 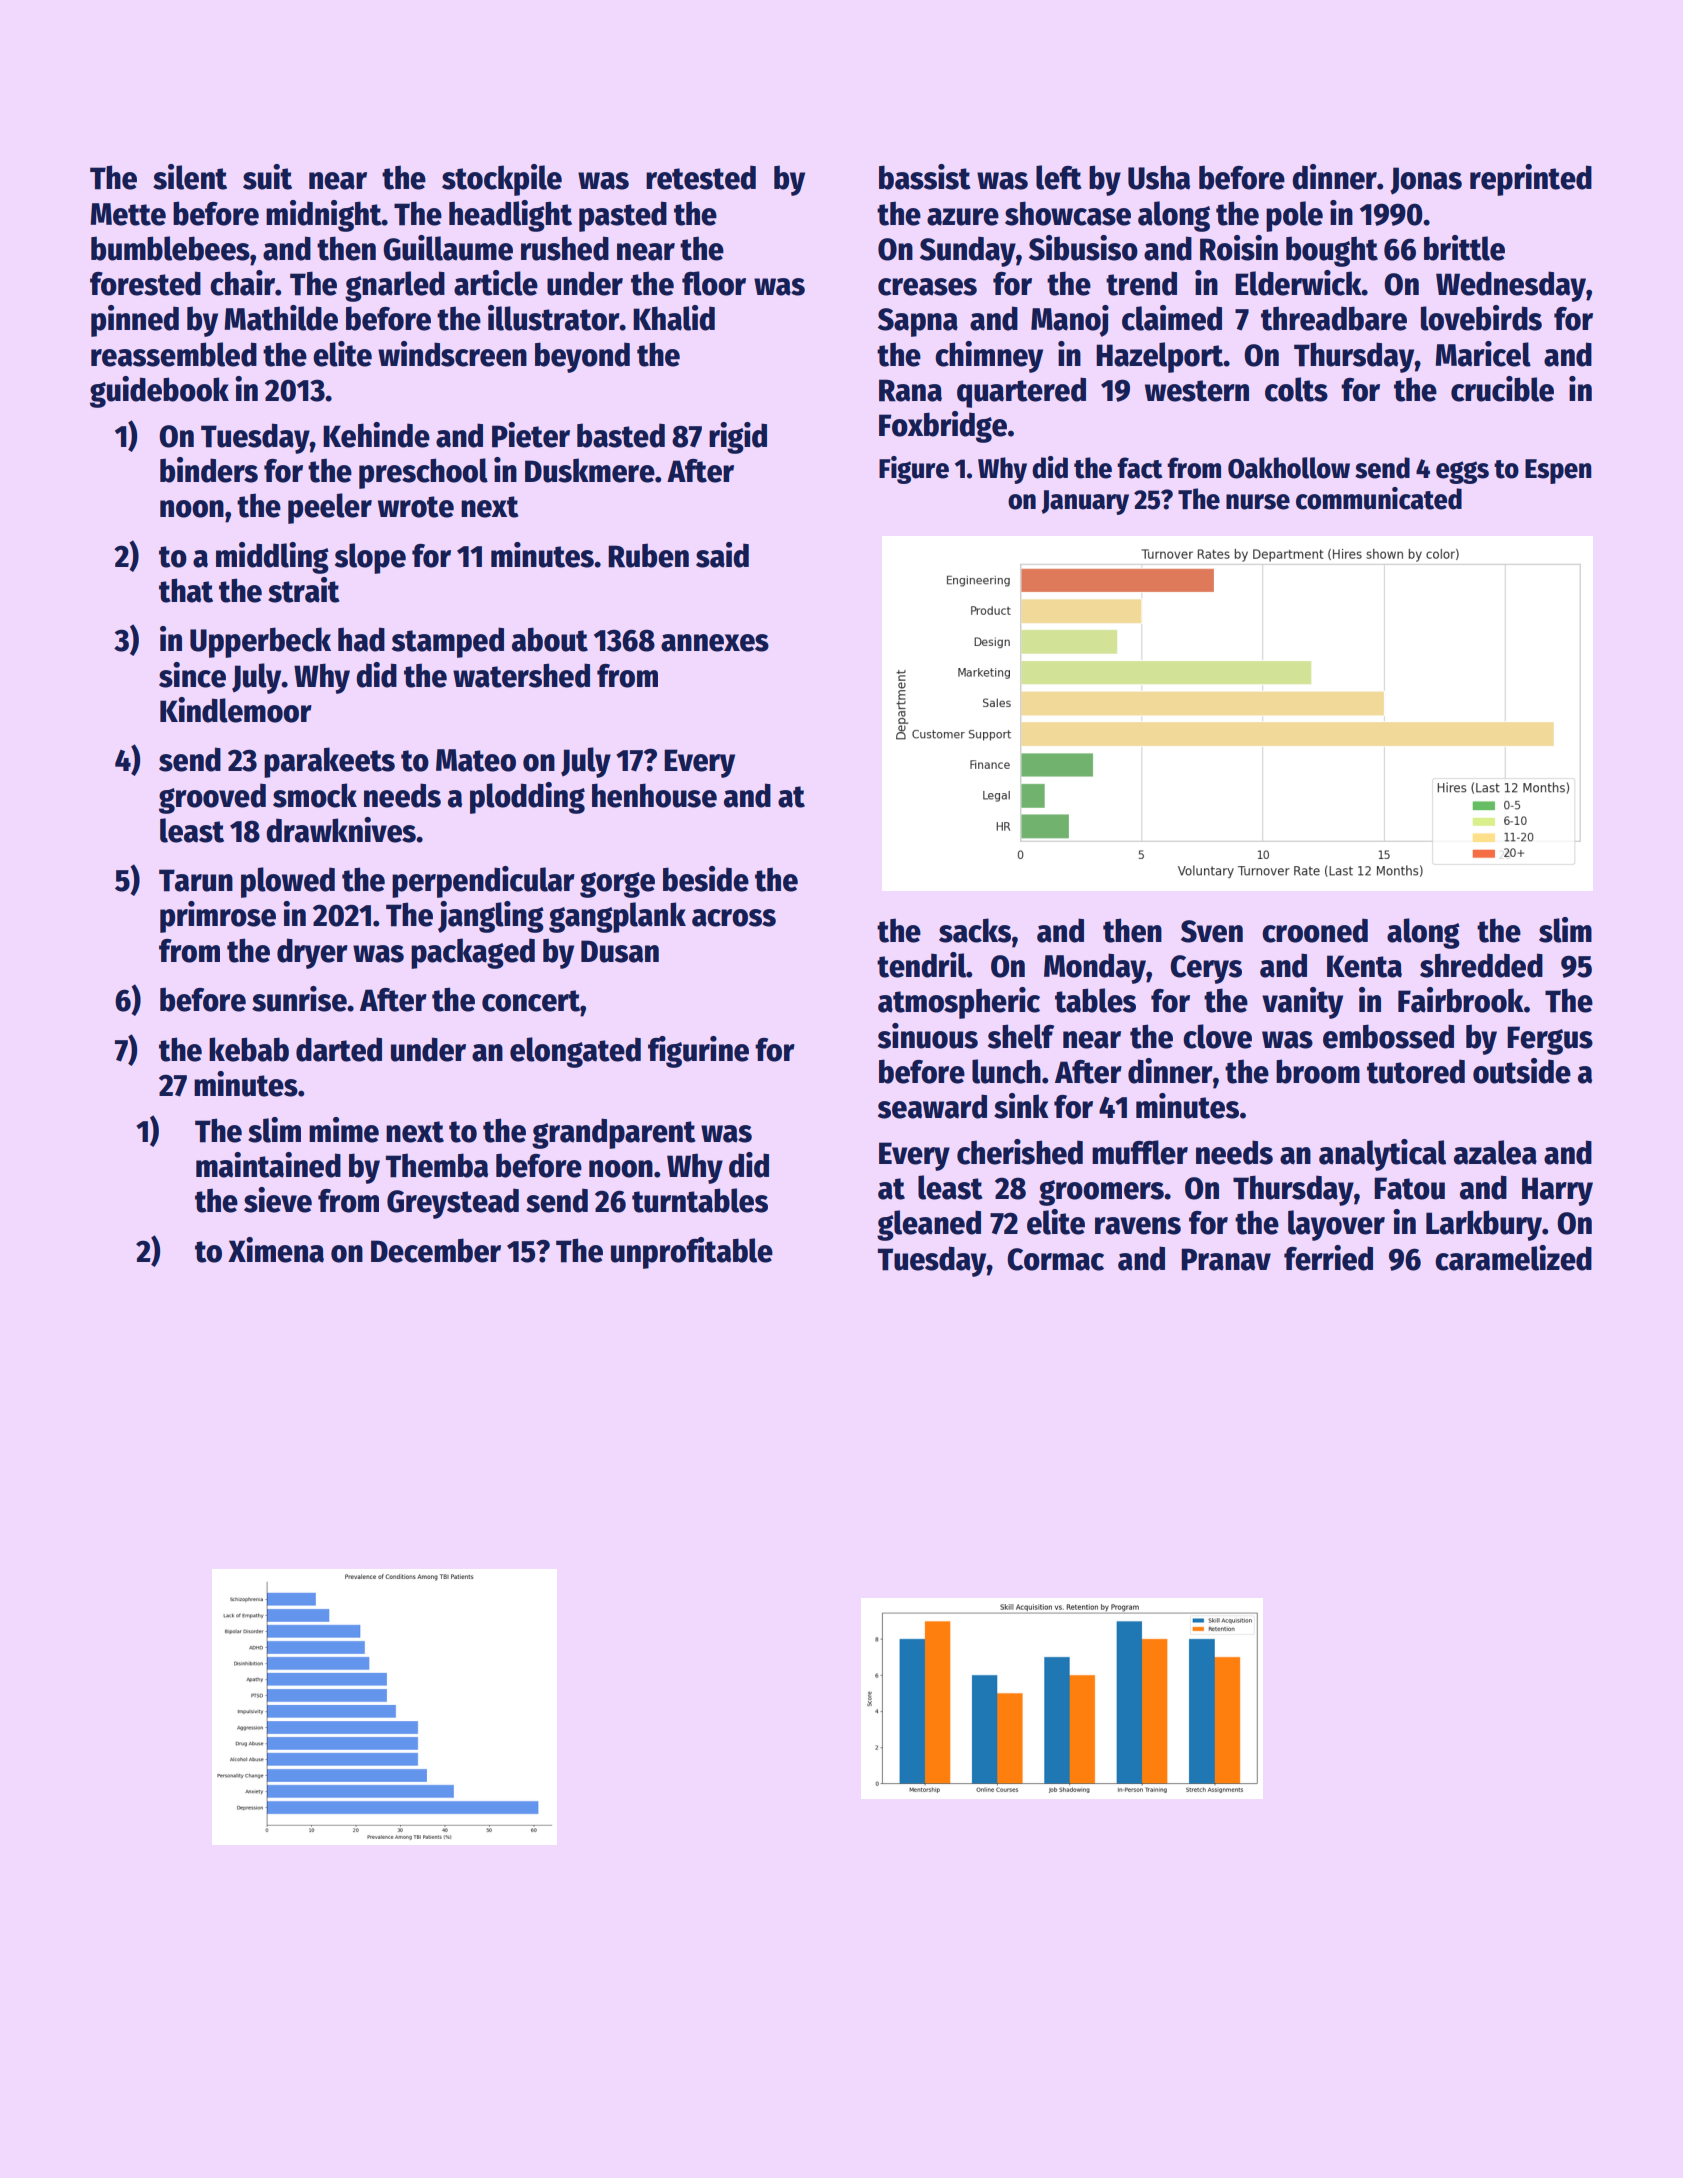 I want to click on henhouse, so click(x=654, y=795).
